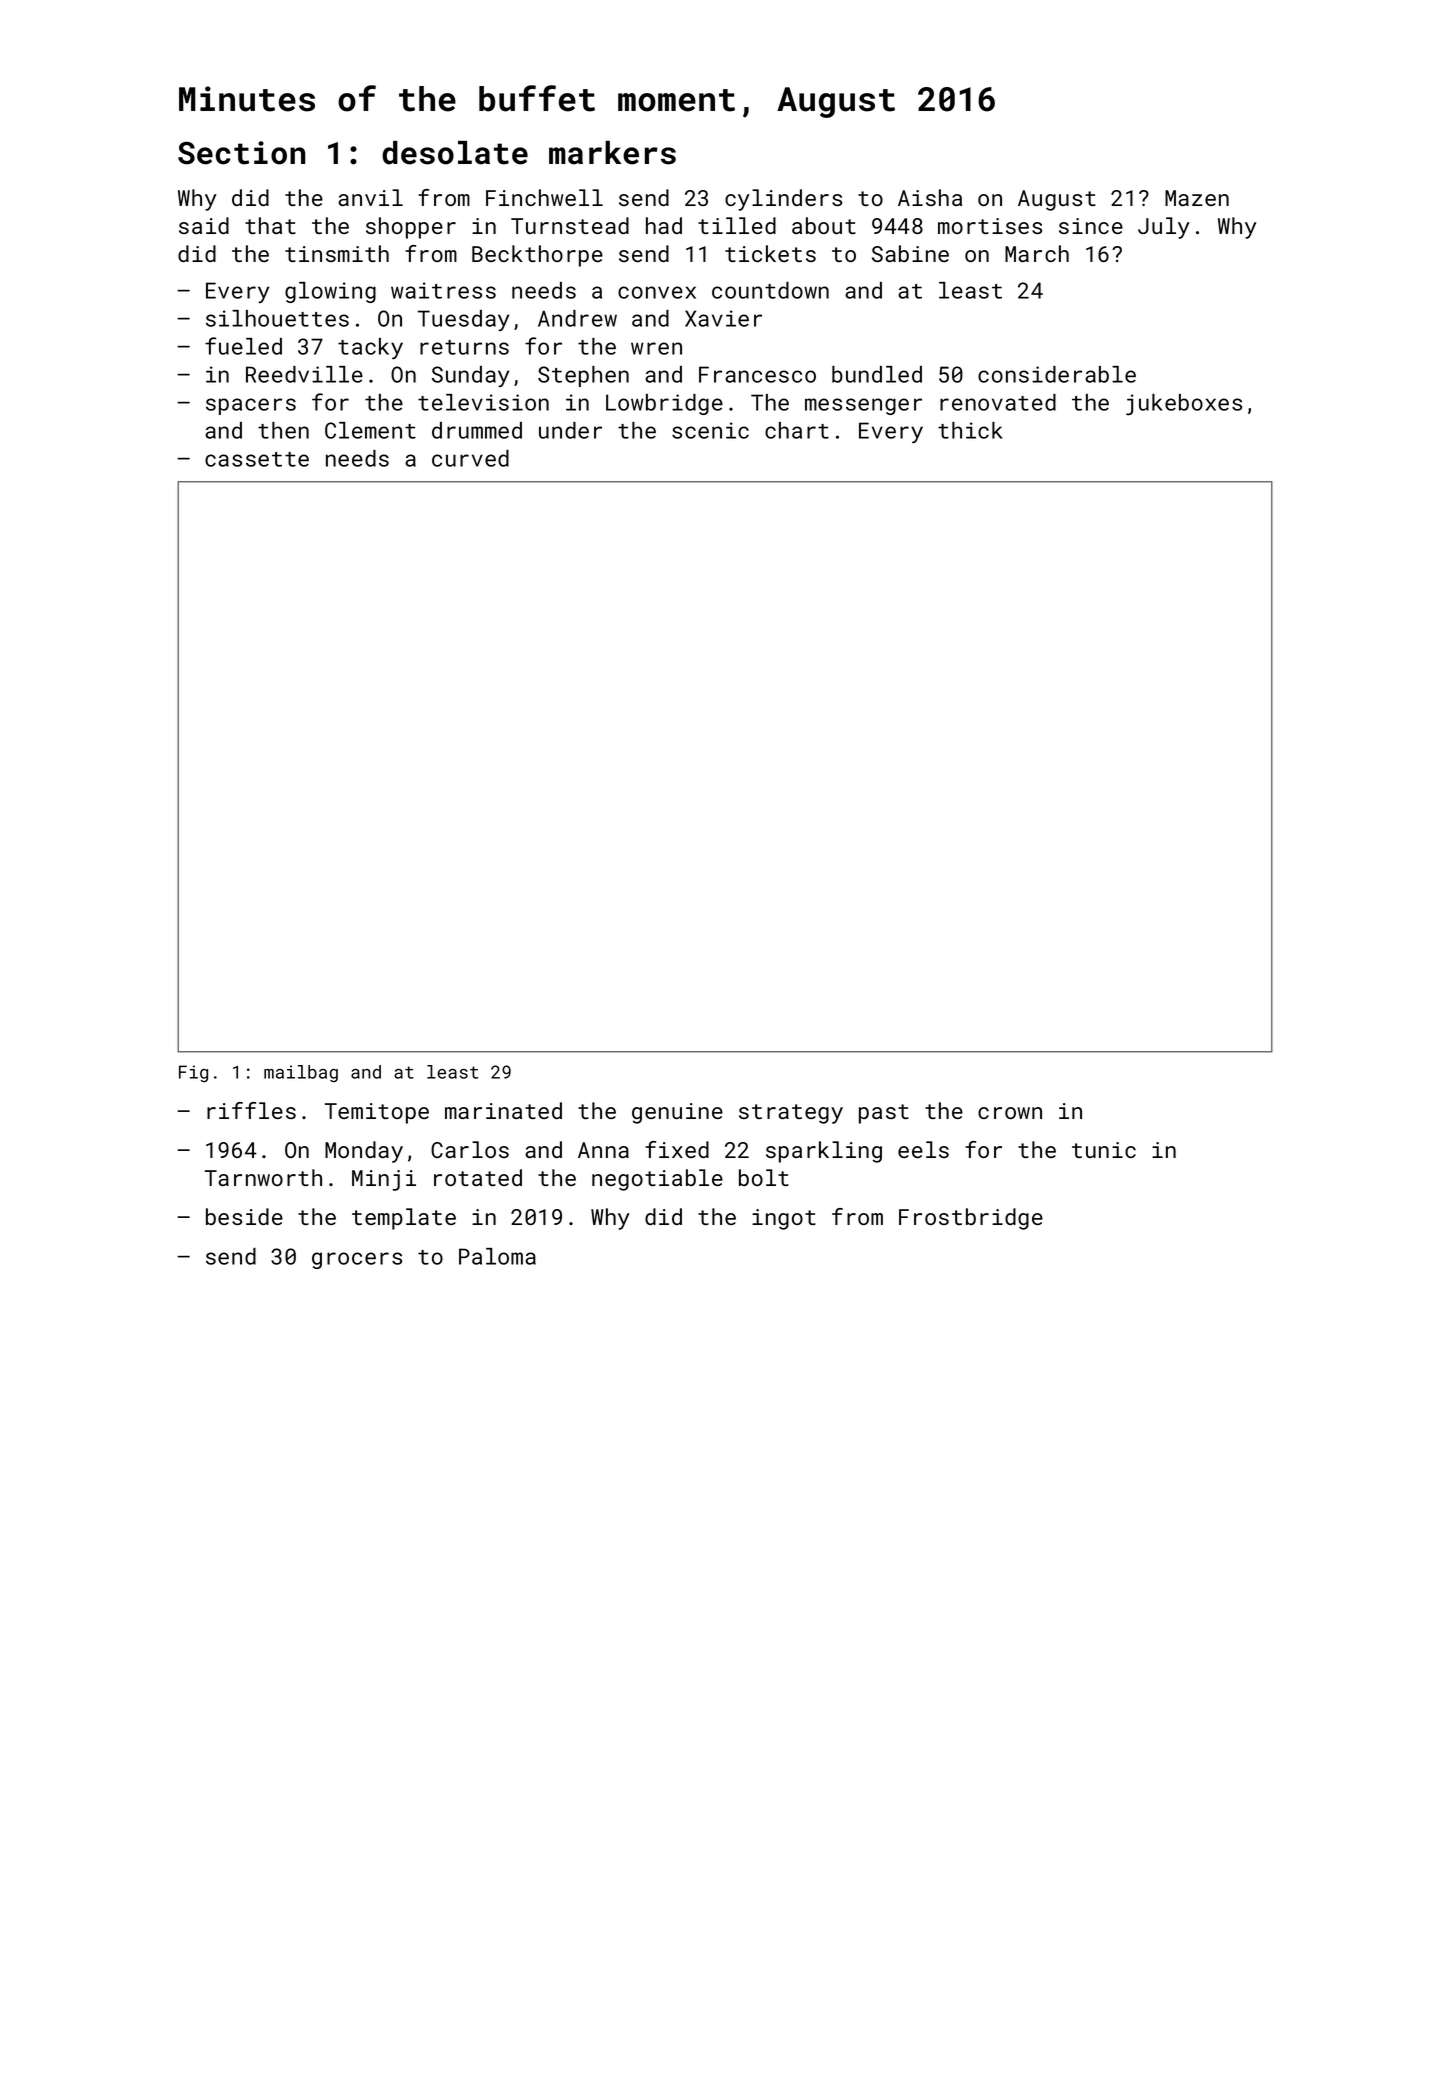  I want to click on past, so click(884, 1114).
